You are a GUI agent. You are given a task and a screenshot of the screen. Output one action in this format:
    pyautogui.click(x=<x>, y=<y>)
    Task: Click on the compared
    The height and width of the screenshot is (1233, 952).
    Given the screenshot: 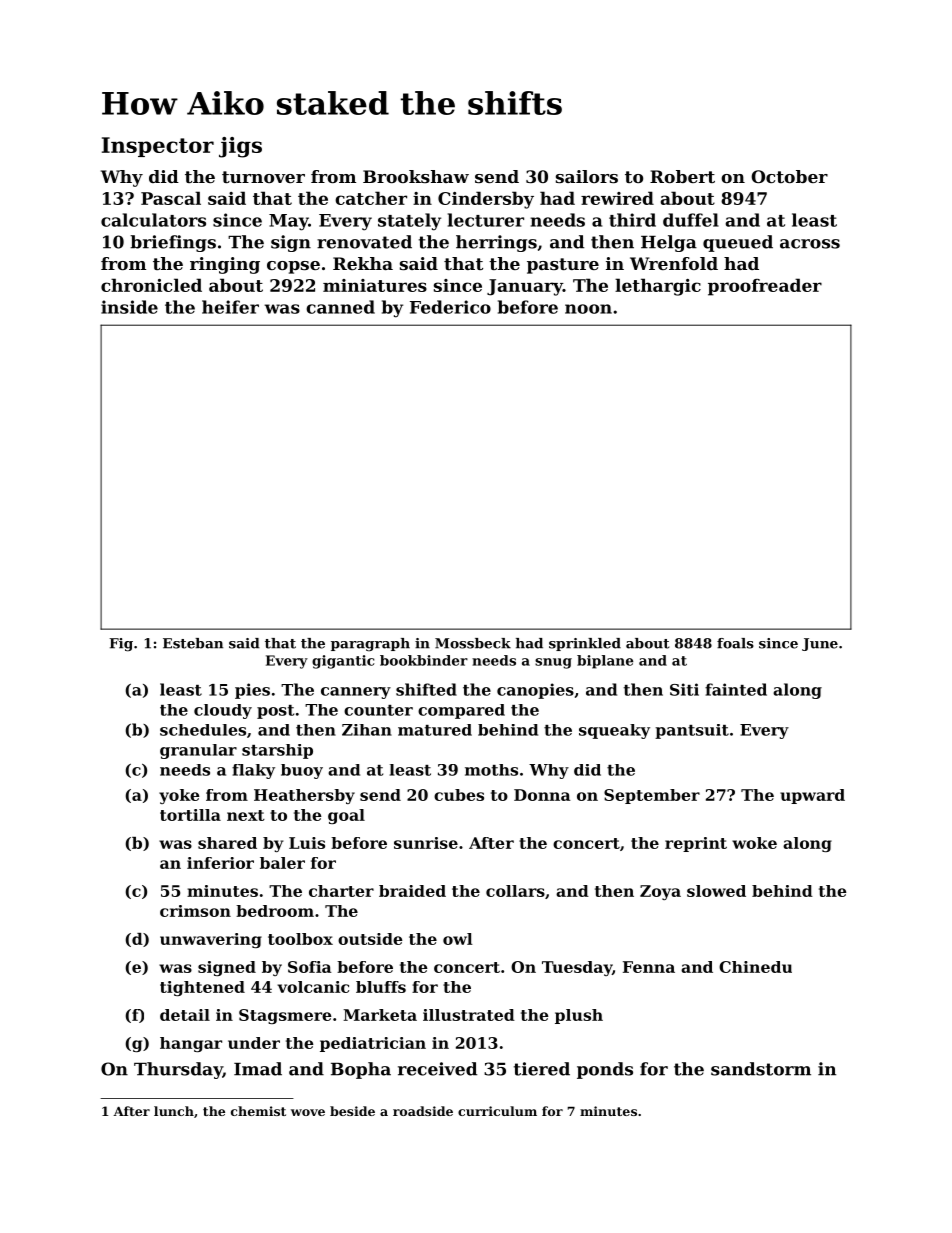 What is the action you would take?
    pyautogui.click(x=461, y=711)
